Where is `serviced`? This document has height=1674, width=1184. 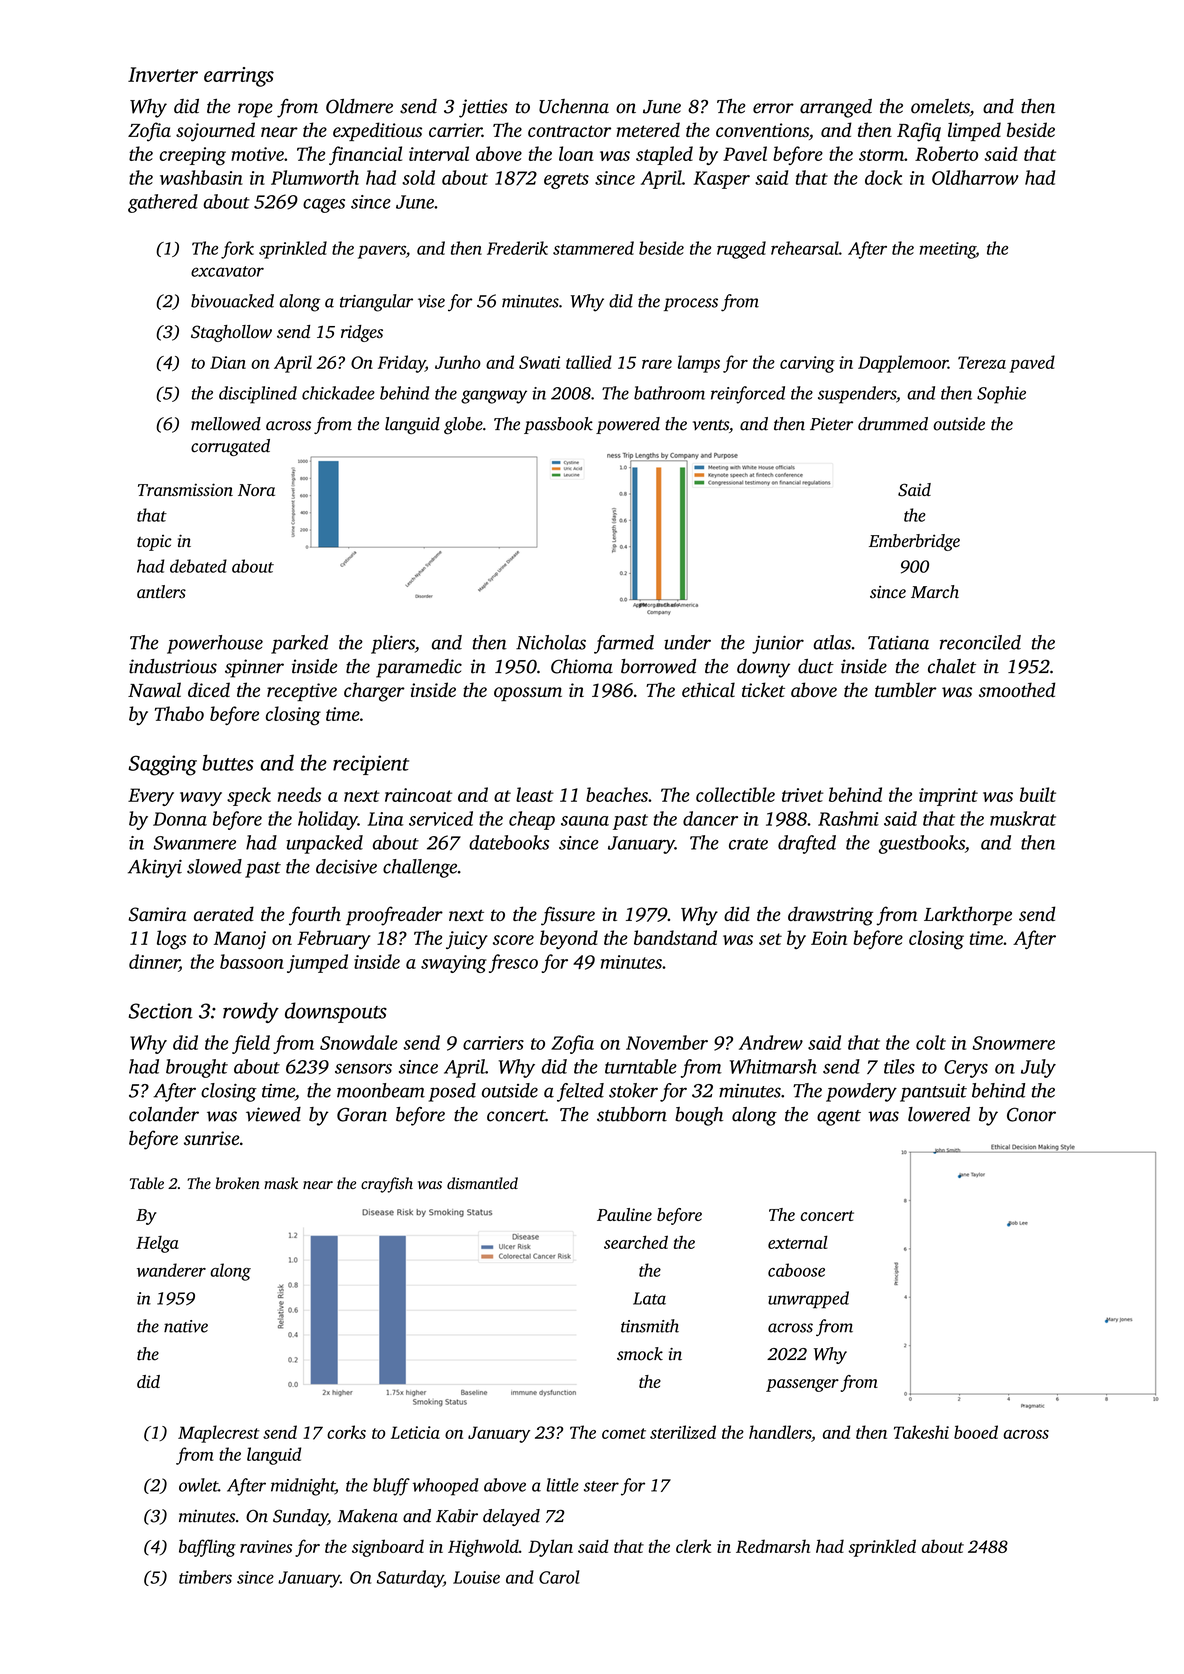 serviced is located at coordinates (441, 818).
